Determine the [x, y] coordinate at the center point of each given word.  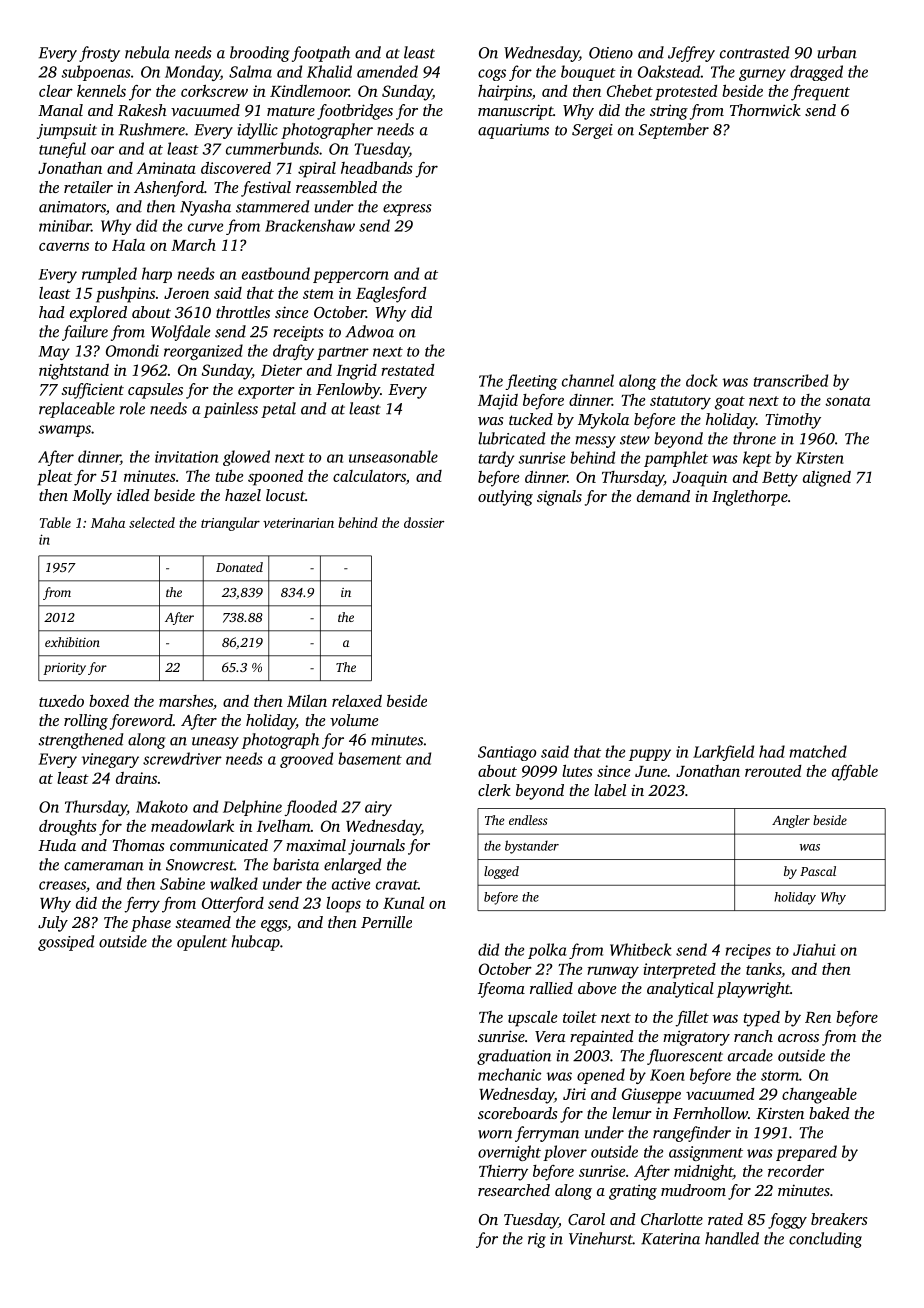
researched [514, 1190]
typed [761, 1019]
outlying [505, 498]
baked [829, 1113]
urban [837, 52]
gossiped [66, 943]
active [351, 884]
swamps [64, 431]
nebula [147, 52]
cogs [492, 75]
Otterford [233, 905]
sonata [847, 401]
